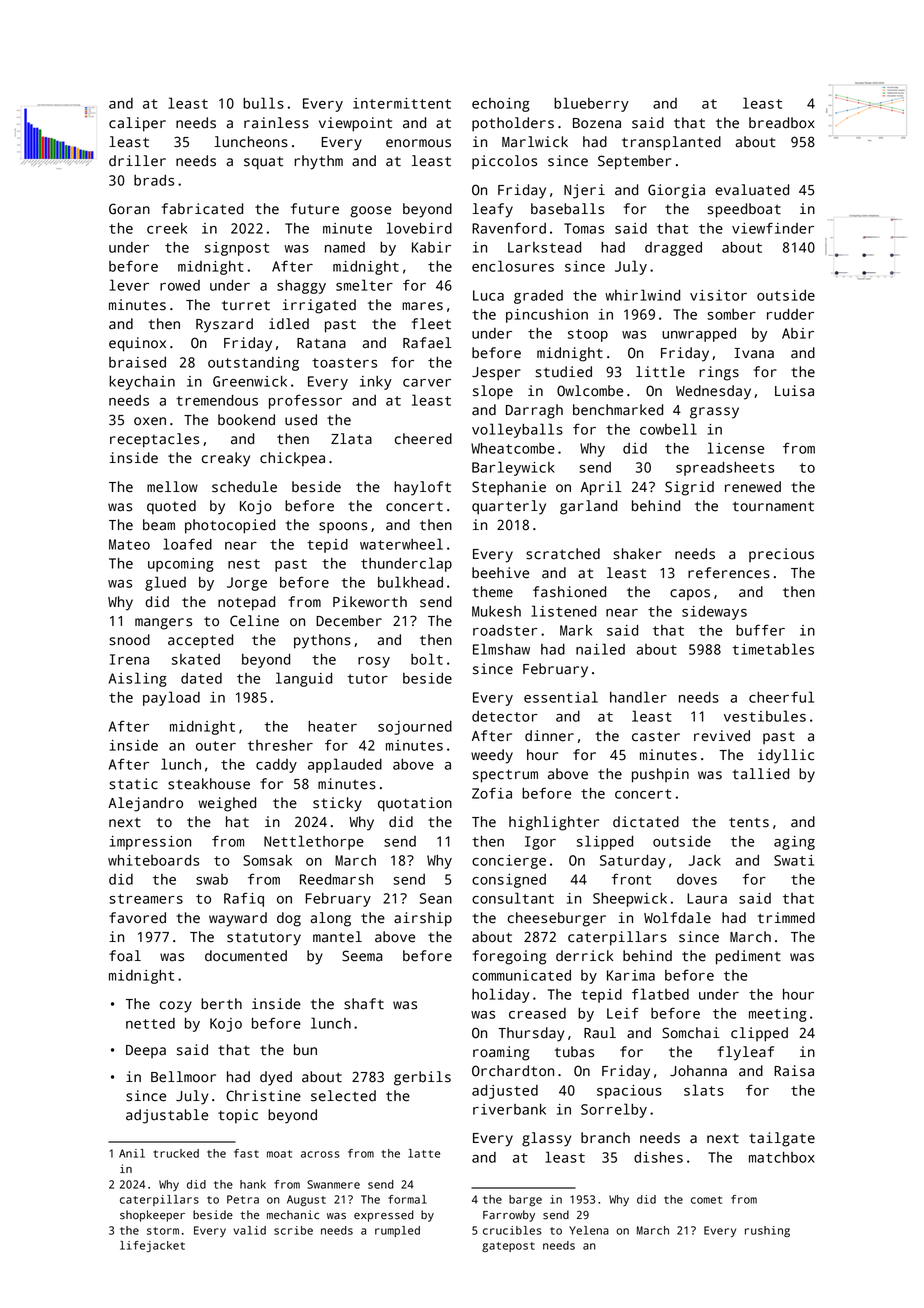 The image size is (924, 1308). What do you see at coordinates (415, 804) in the screenshot?
I see `quotation` at bounding box center [415, 804].
